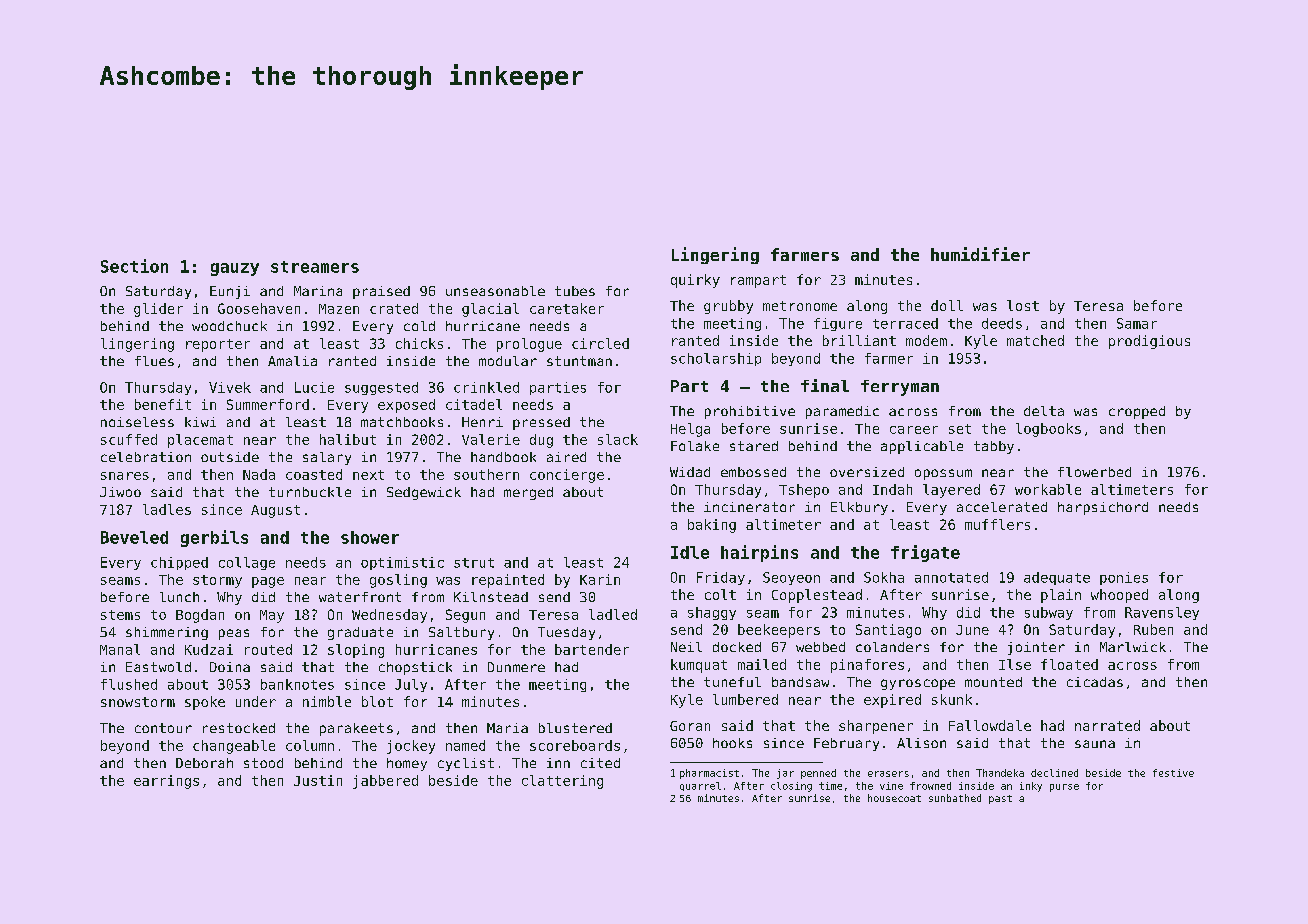 This image has width=1308, height=924. I want to click on tubes, so click(575, 291).
